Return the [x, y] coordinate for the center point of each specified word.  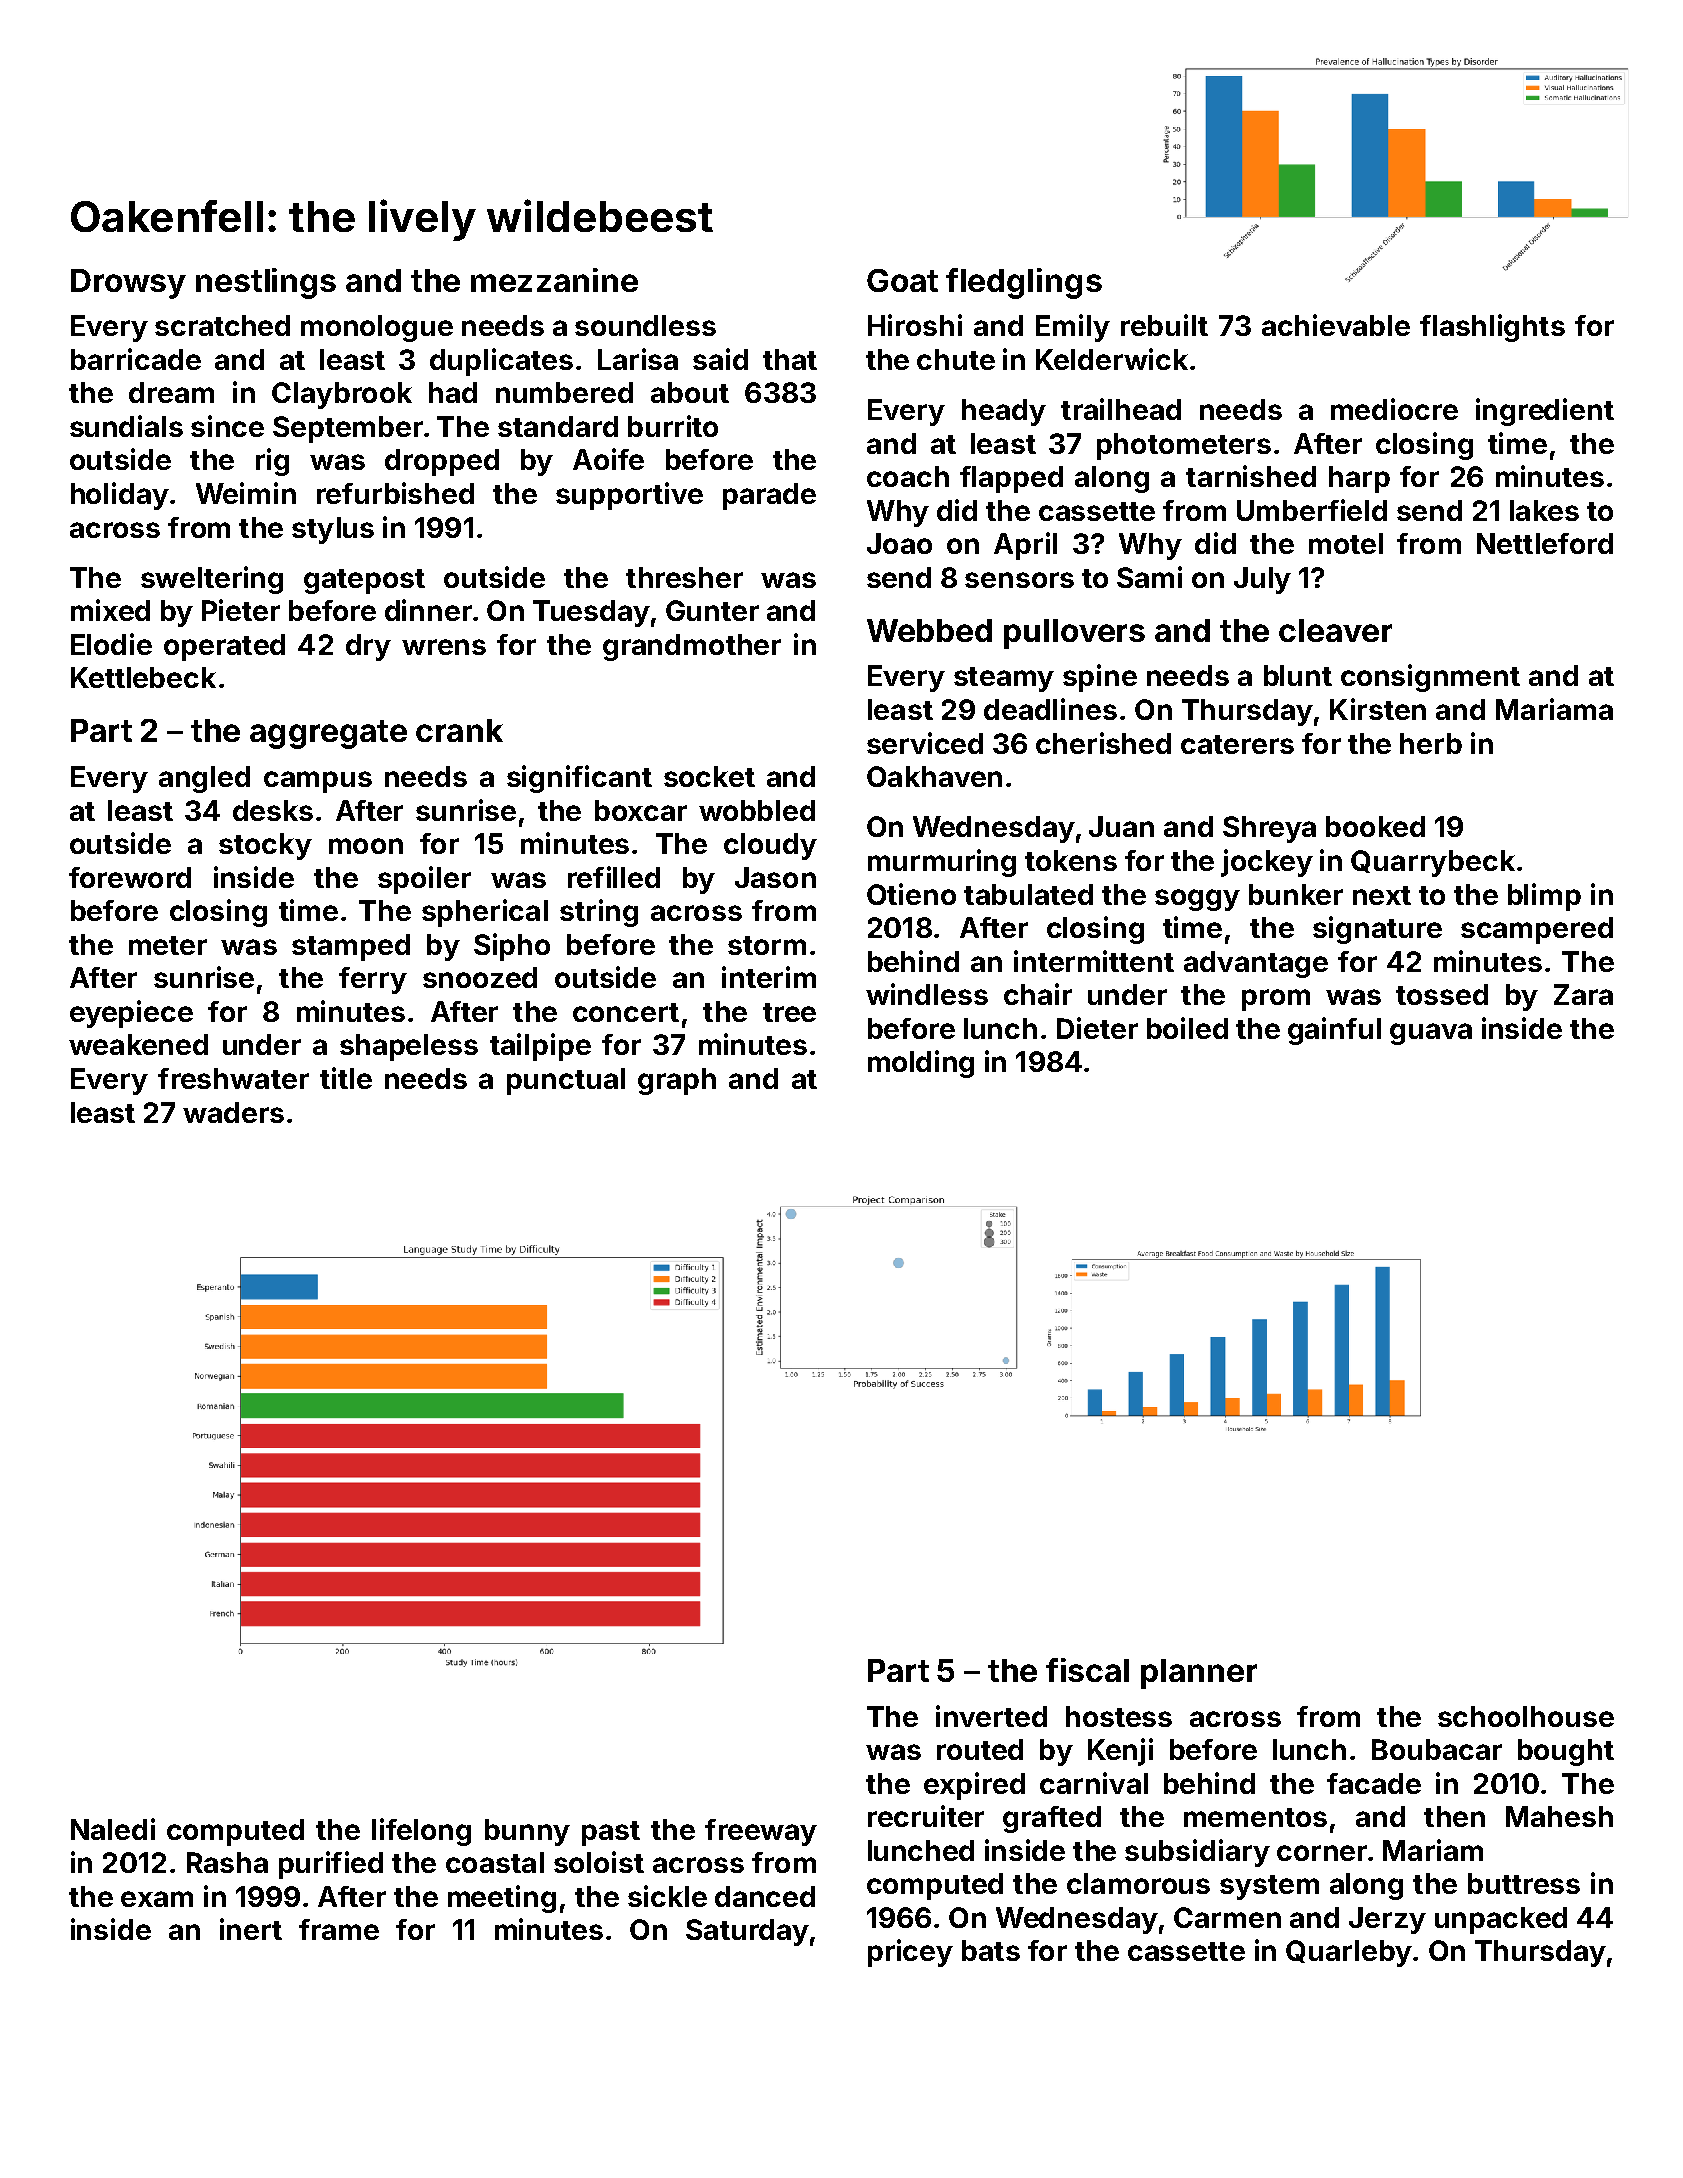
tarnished [1251, 476]
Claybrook [342, 395]
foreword [130, 877]
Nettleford [1545, 543]
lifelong [421, 1832]
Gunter [712, 610]
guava [1431, 1034]
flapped [1011, 479]
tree [789, 1012]
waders [233, 1112]
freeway [761, 1832]
